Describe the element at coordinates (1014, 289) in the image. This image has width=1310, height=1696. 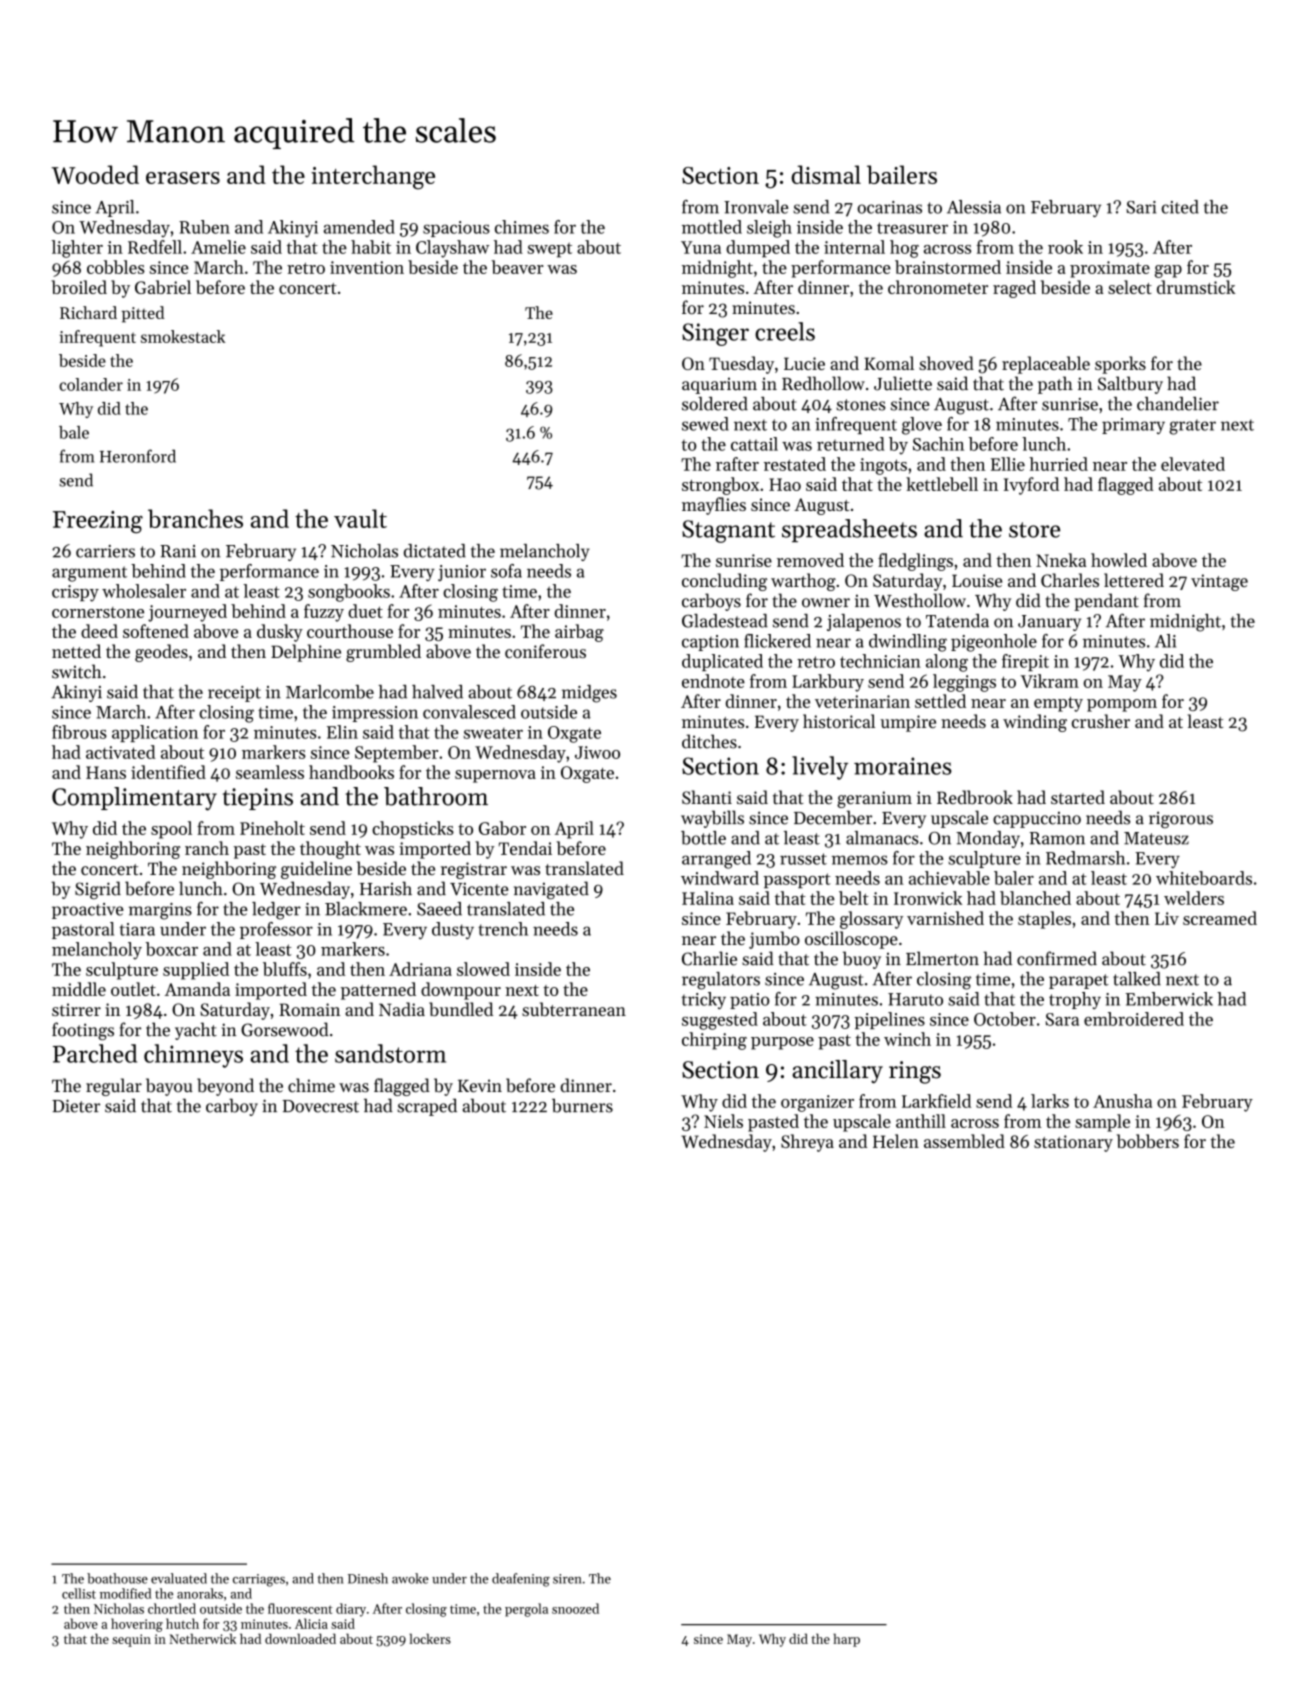
I see `raged` at that location.
